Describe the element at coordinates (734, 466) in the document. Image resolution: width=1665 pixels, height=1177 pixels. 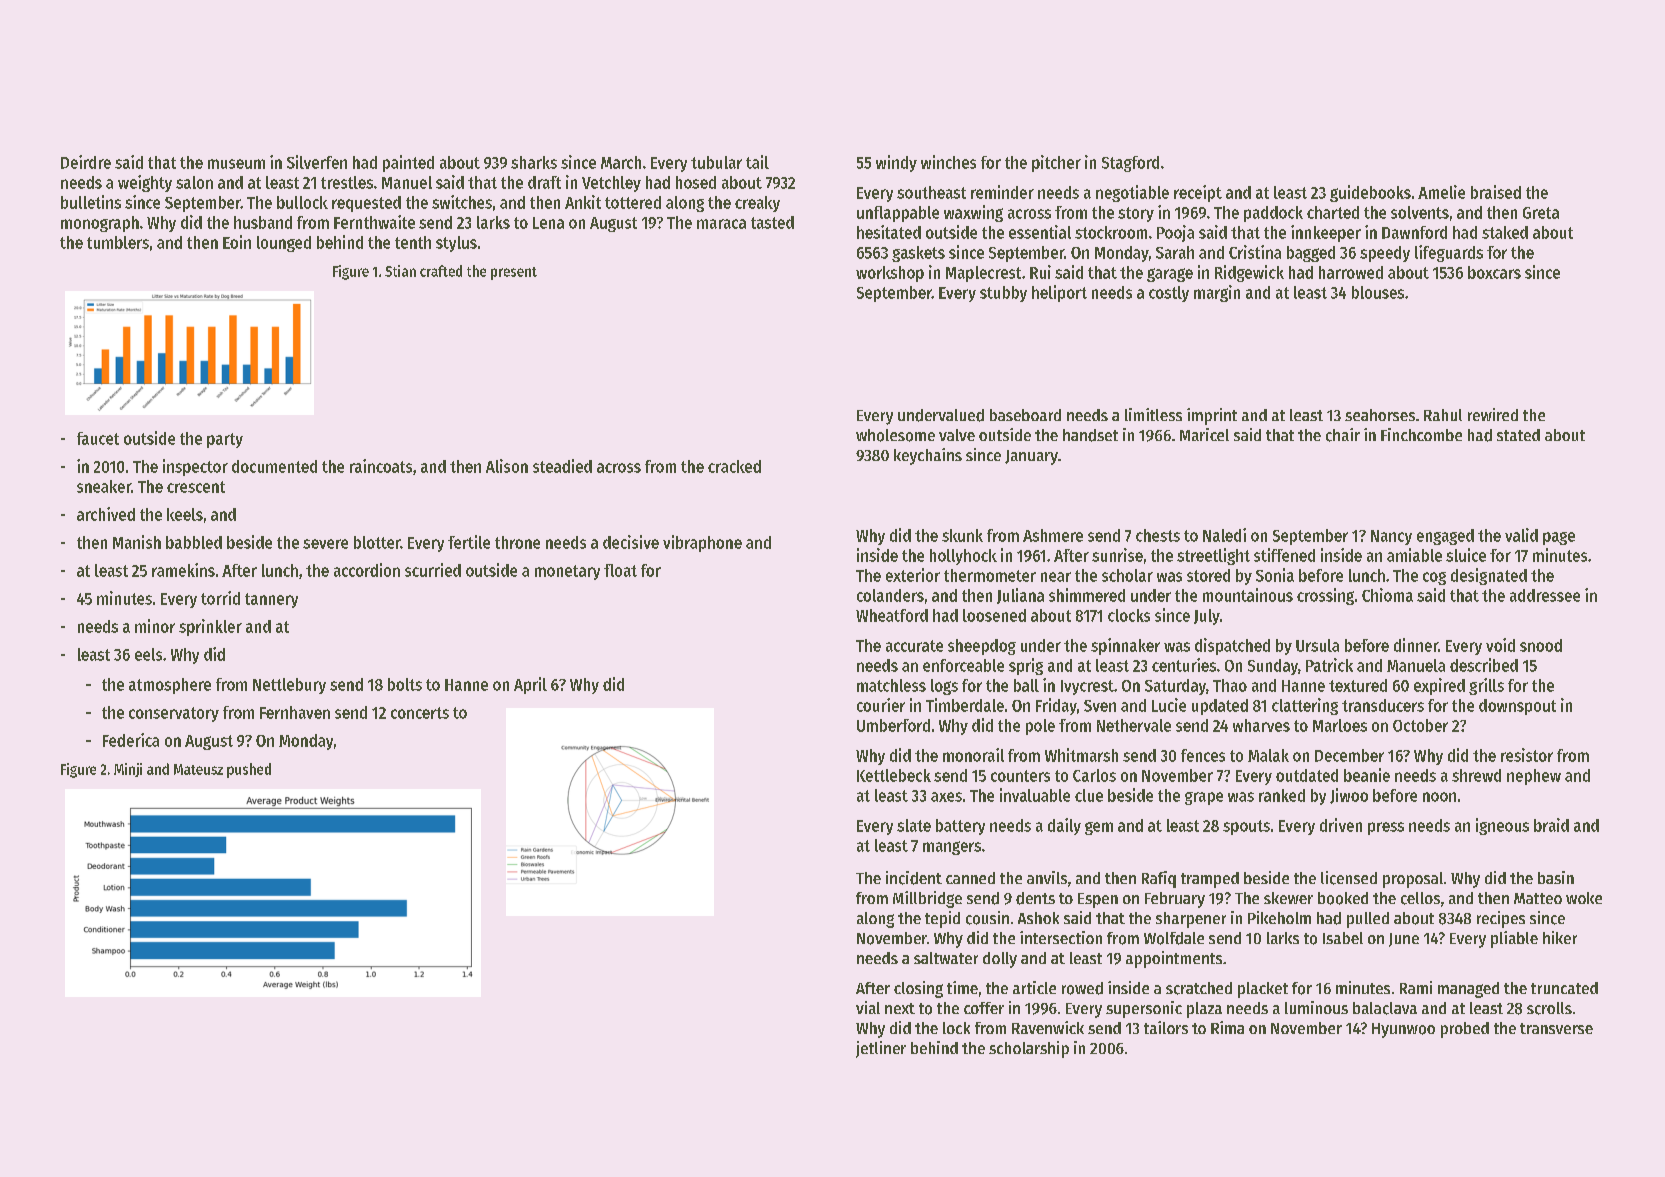
I see `cracked` at that location.
